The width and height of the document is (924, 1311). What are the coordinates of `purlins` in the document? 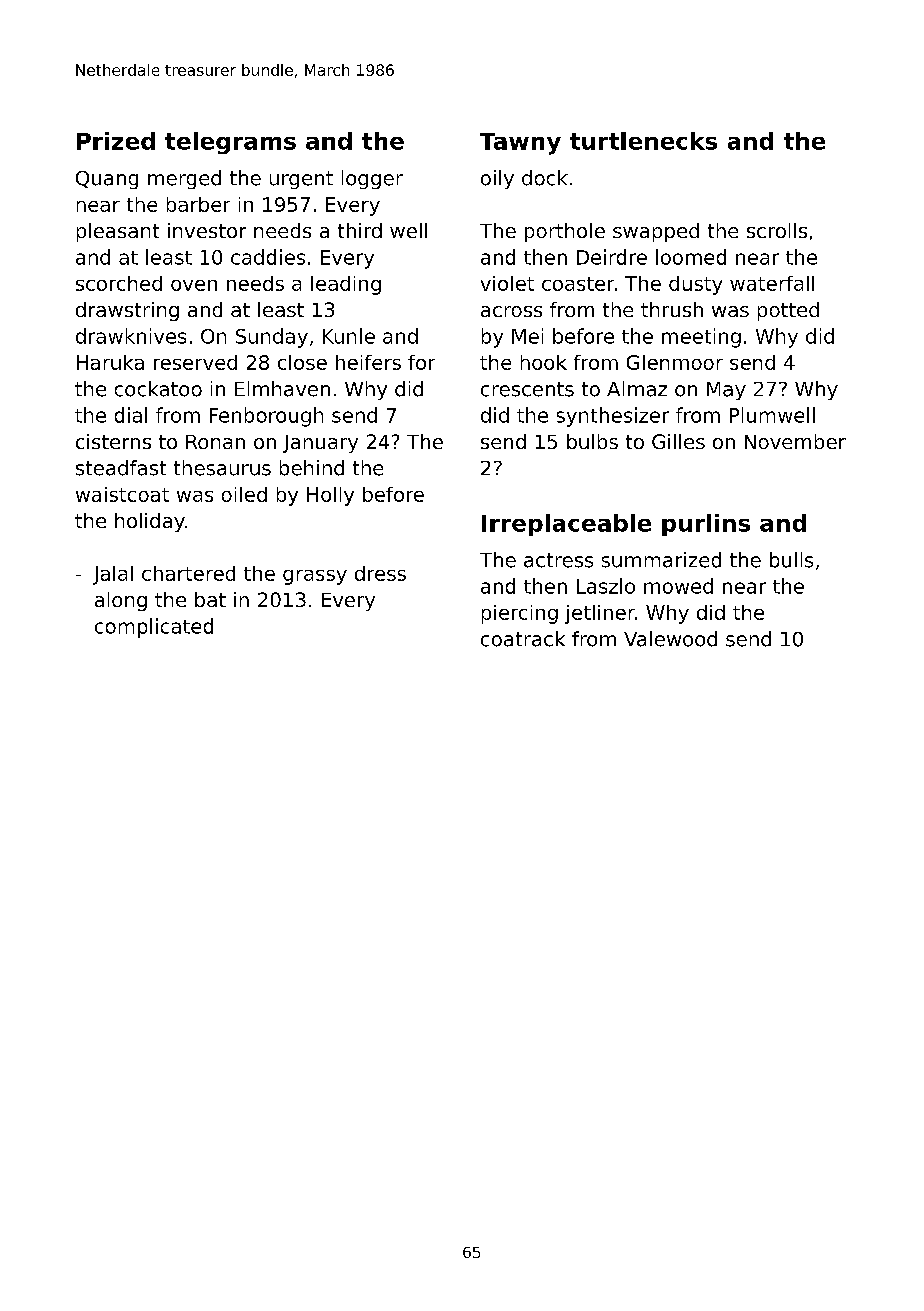 It's located at (706, 525).
